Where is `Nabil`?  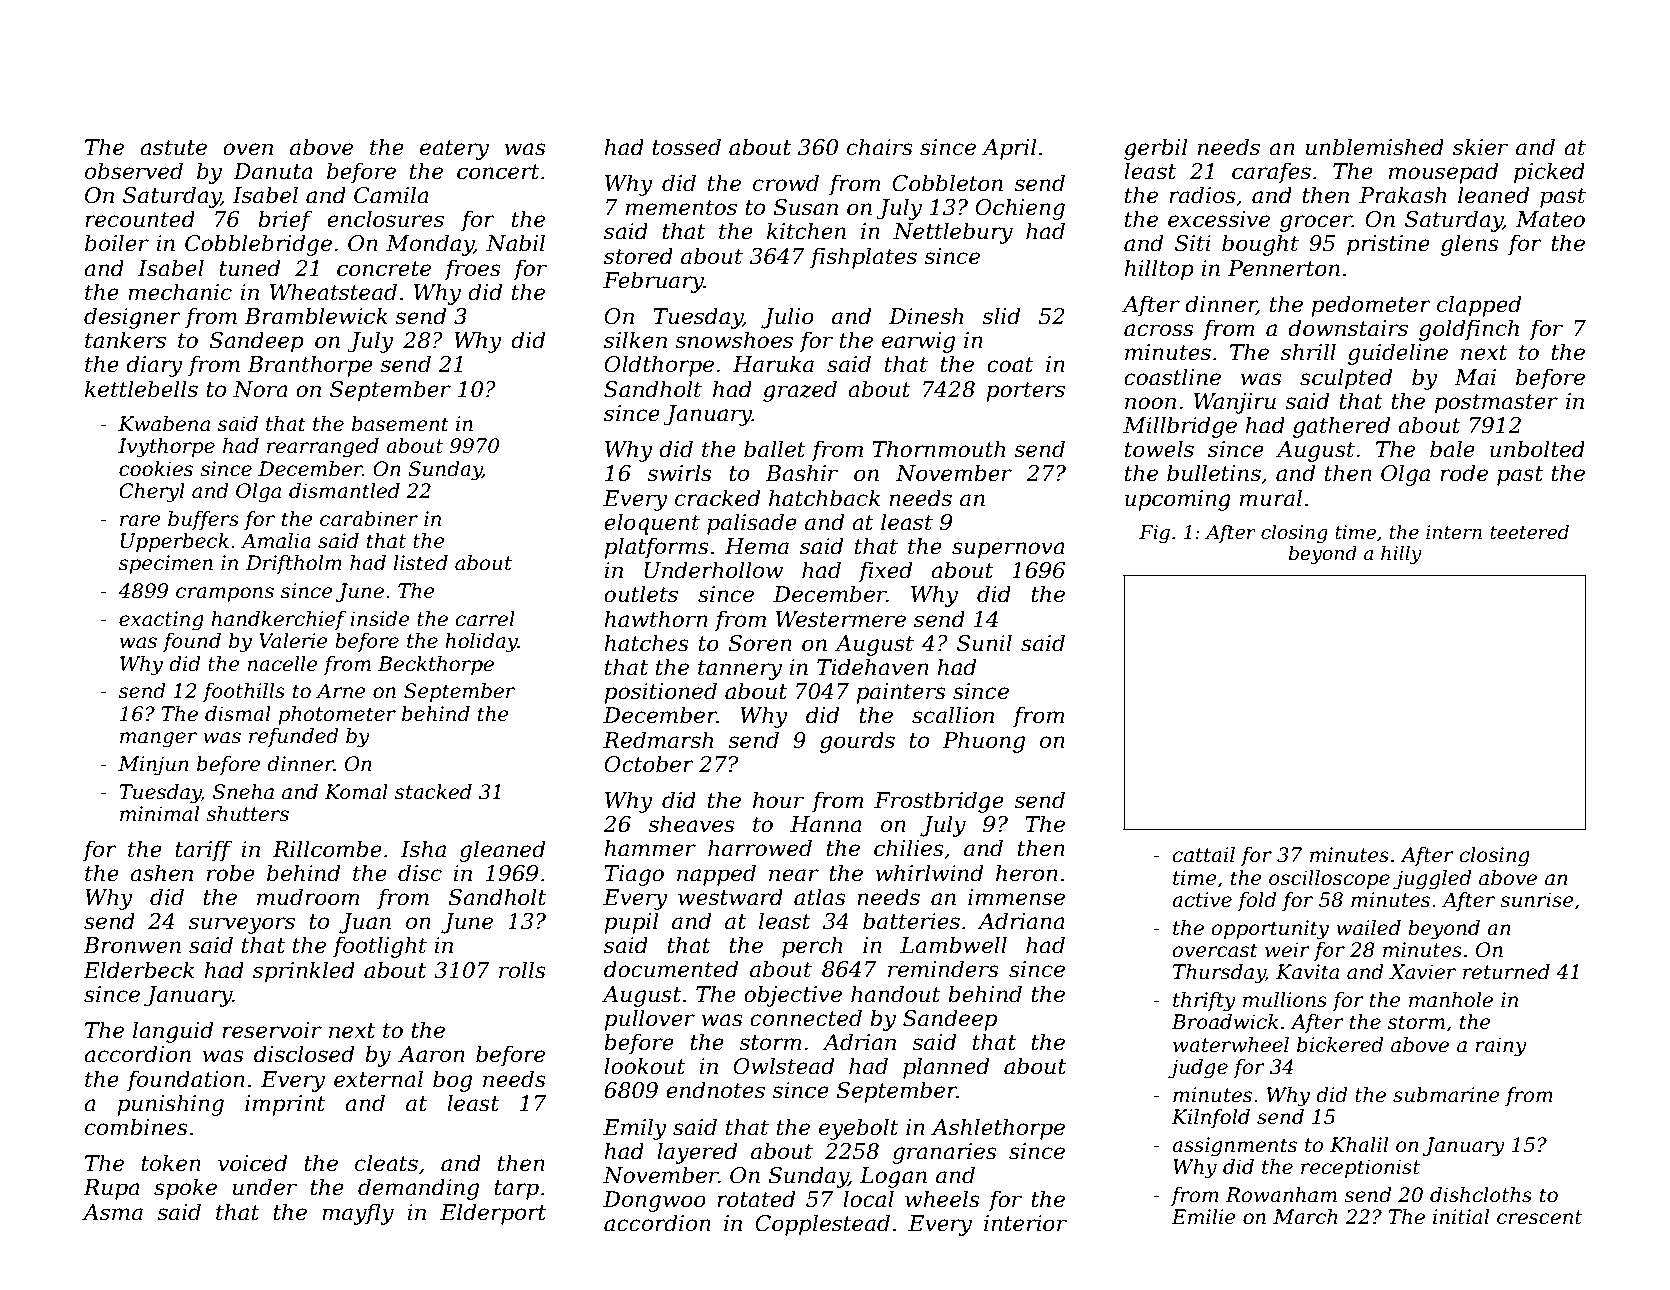 Nabil is located at coordinates (515, 243).
